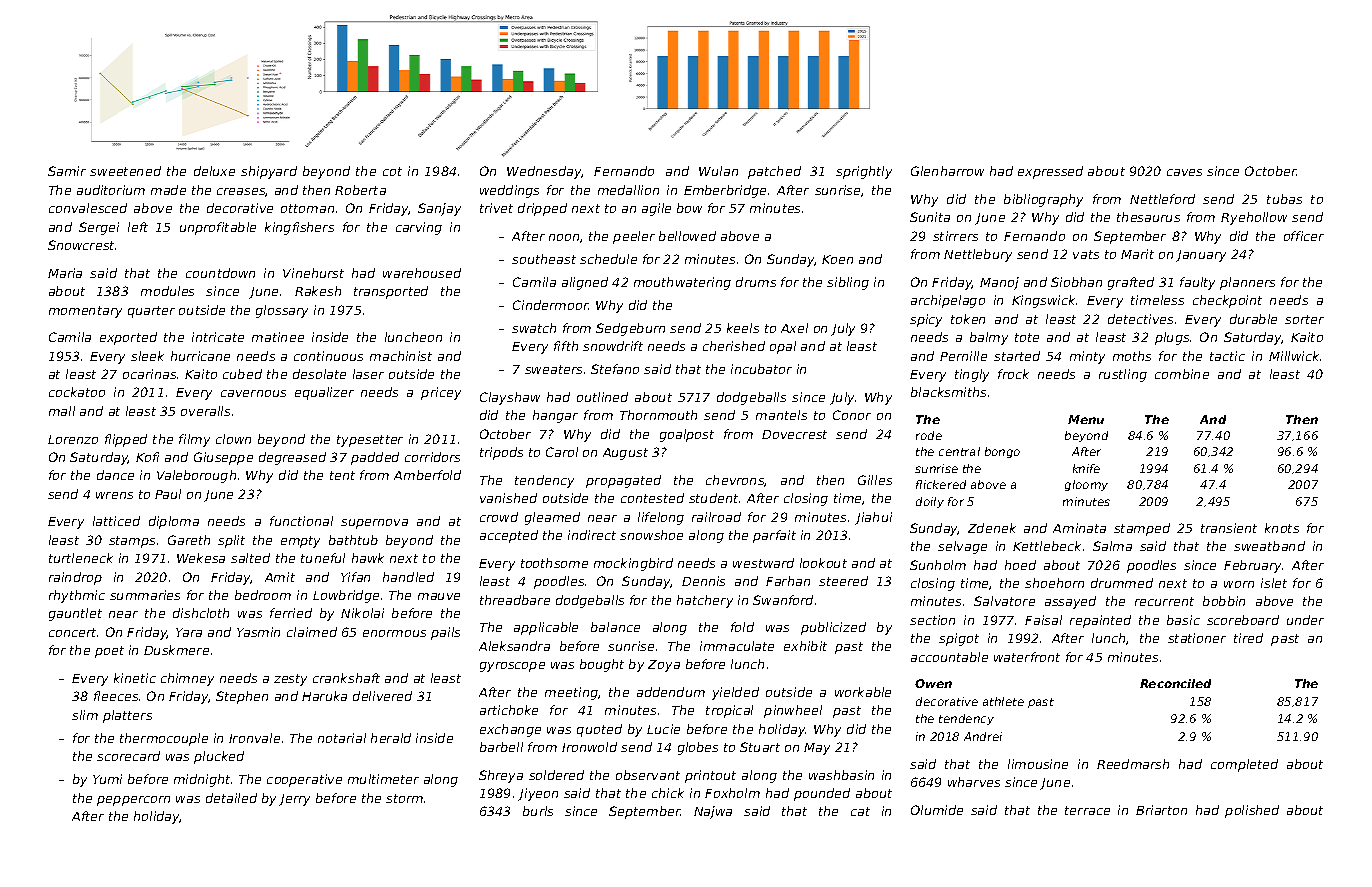  What do you see at coordinates (1248, 638) in the screenshot?
I see `tired` at bounding box center [1248, 638].
